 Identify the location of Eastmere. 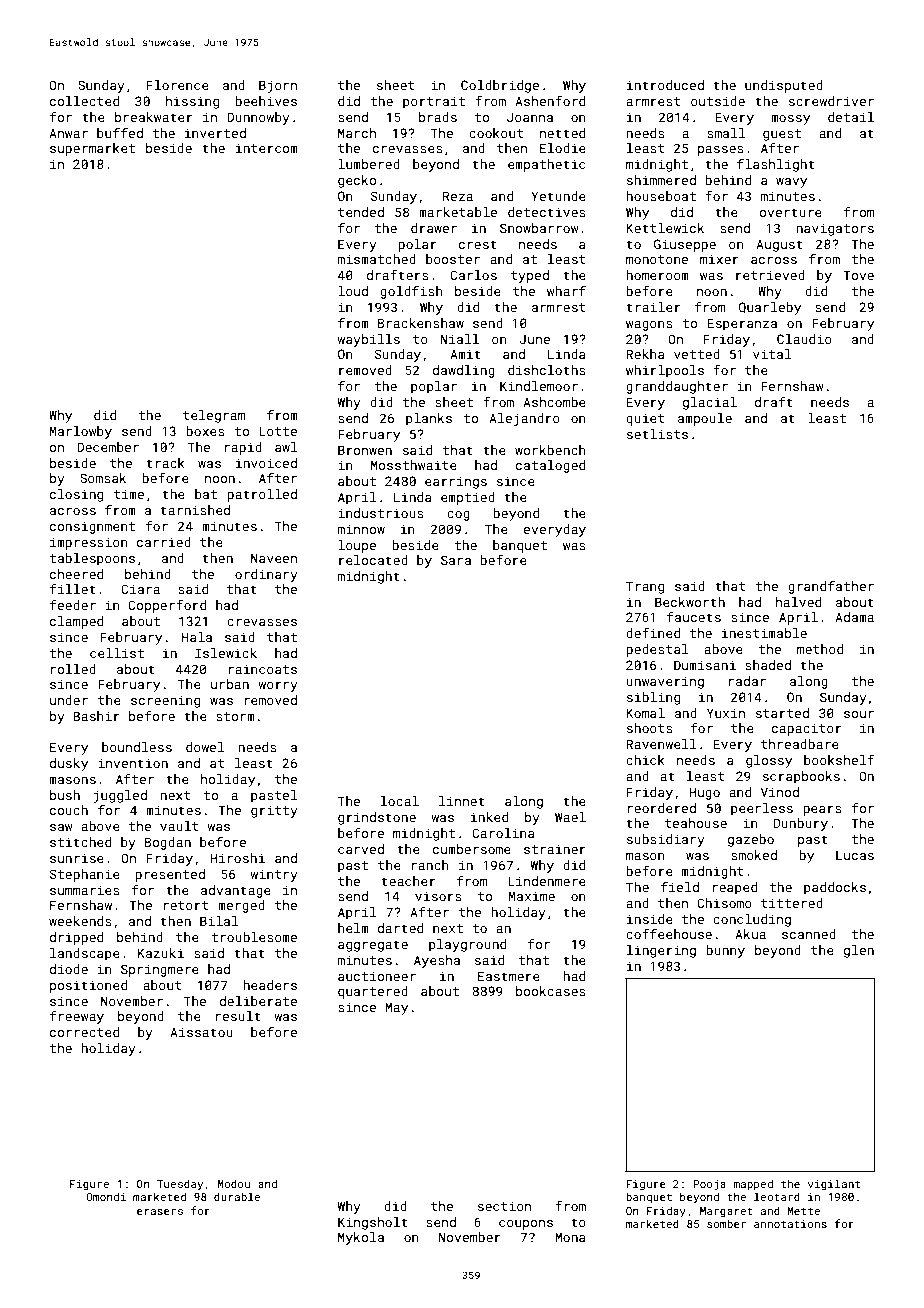
(509, 976).
